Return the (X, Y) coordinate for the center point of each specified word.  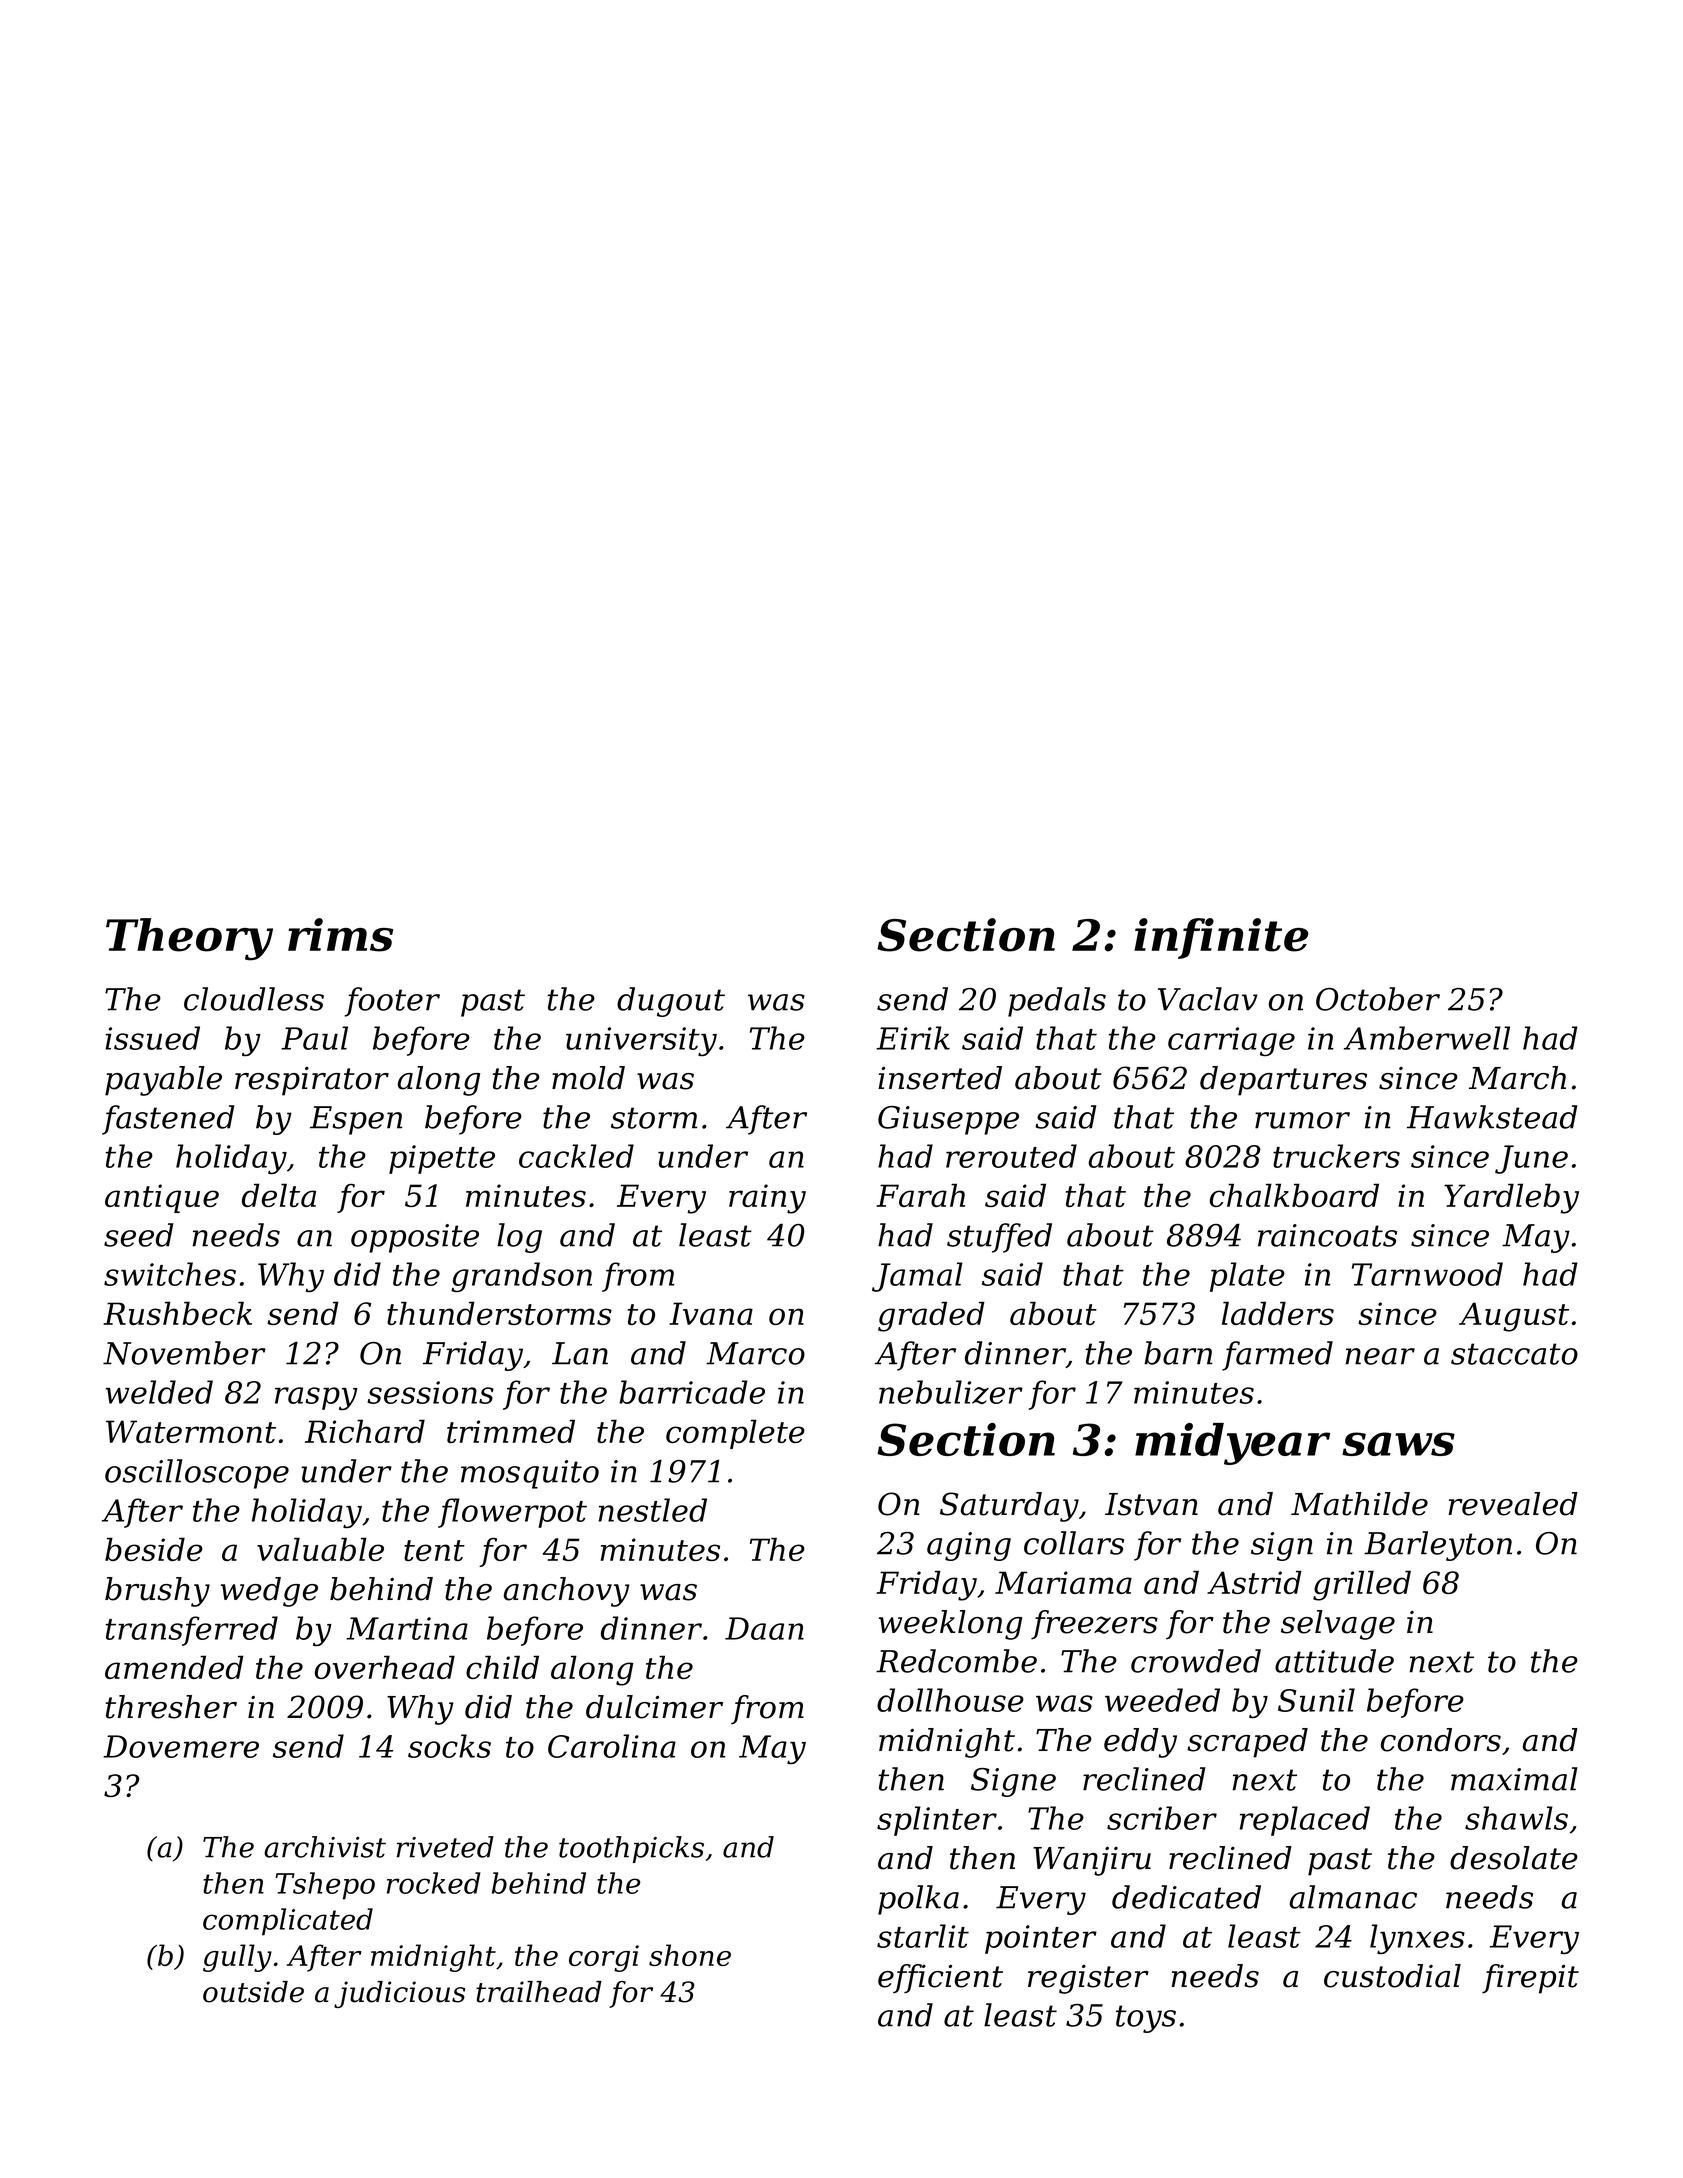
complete (735, 1434)
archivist (325, 1847)
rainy (767, 1199)
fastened (168, 1120)
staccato (1514, 1354)
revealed (1513, 1504)
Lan (580, 1353)
